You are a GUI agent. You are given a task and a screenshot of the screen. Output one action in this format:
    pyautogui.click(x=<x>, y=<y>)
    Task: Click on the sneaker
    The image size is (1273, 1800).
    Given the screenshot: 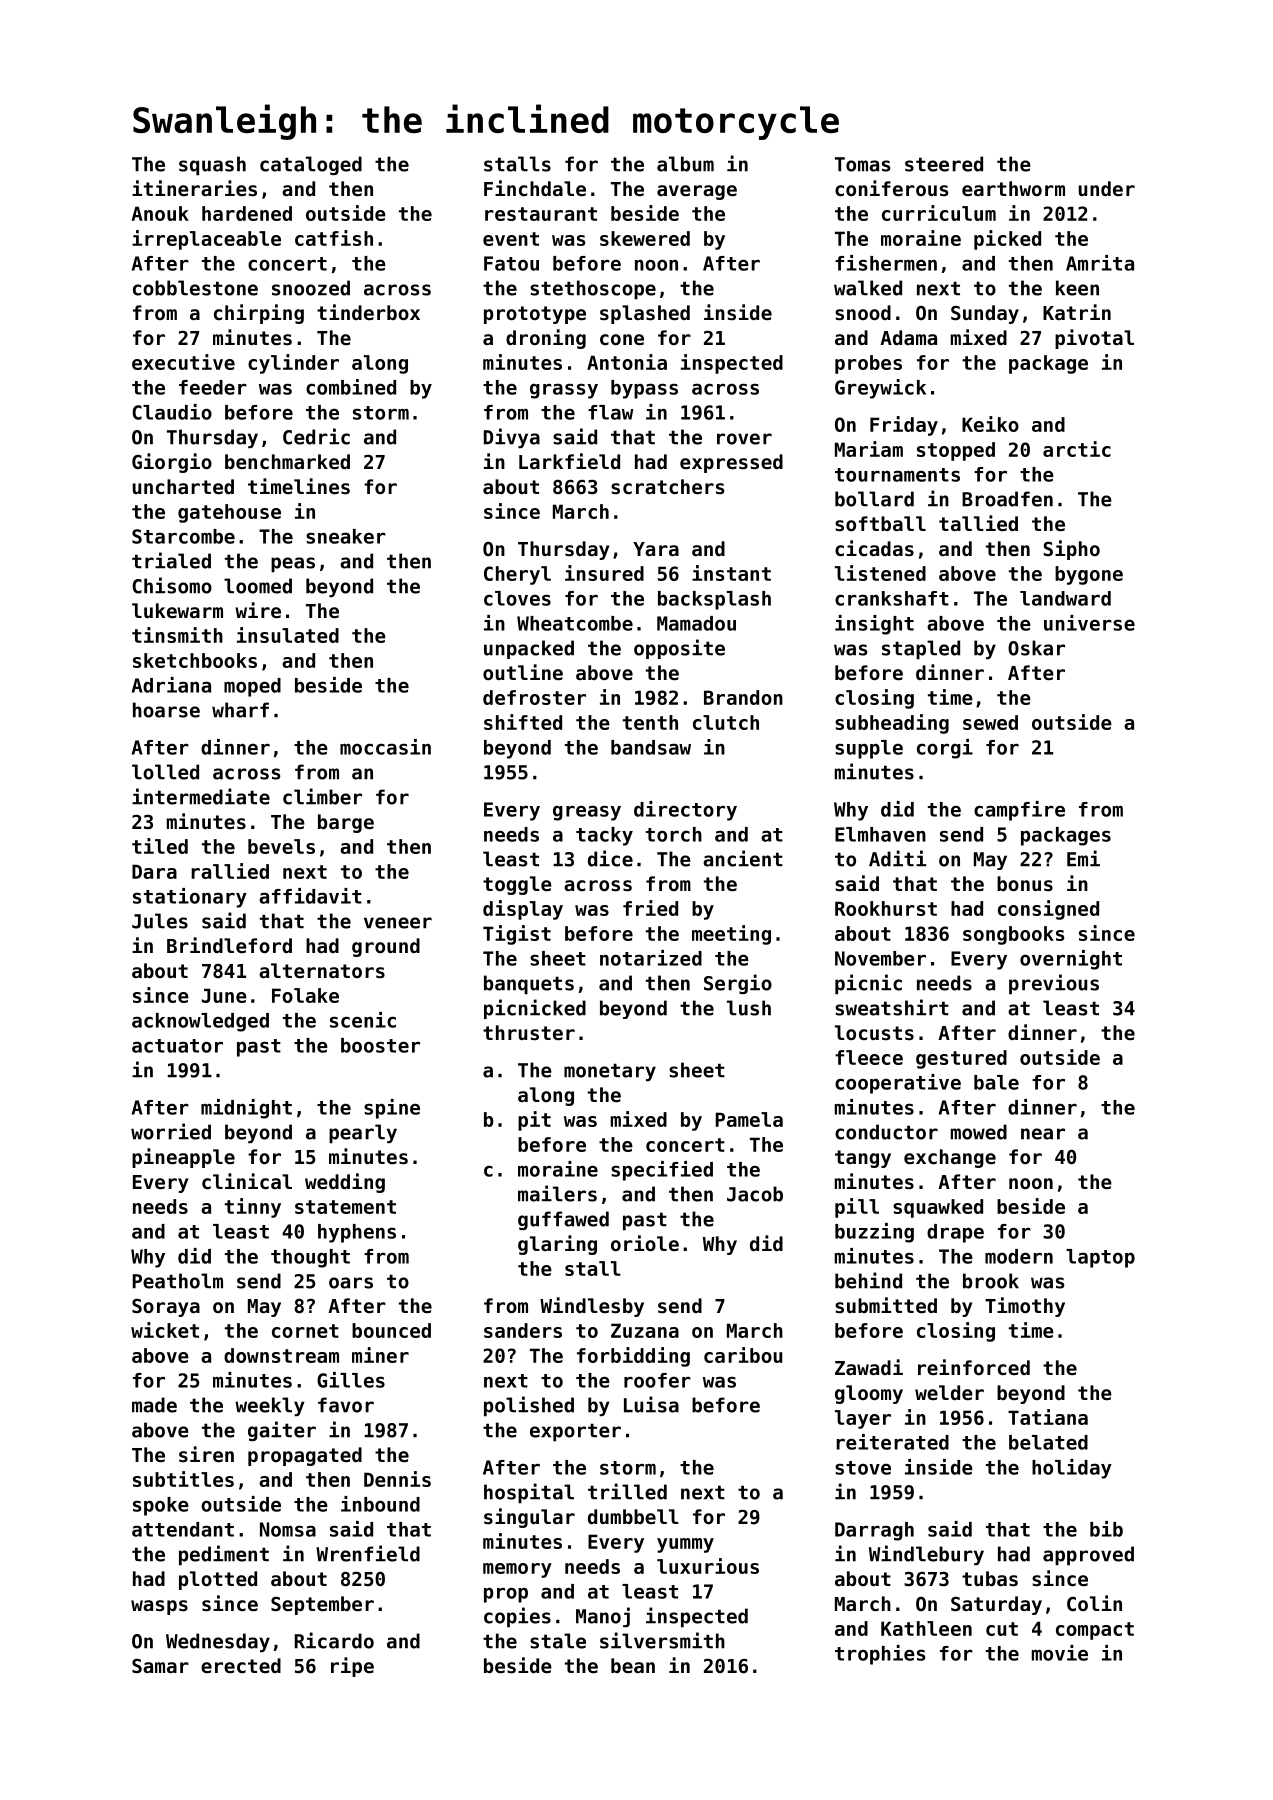 What is the action you would take?
    pyautogui.click(x=346, y=536)
